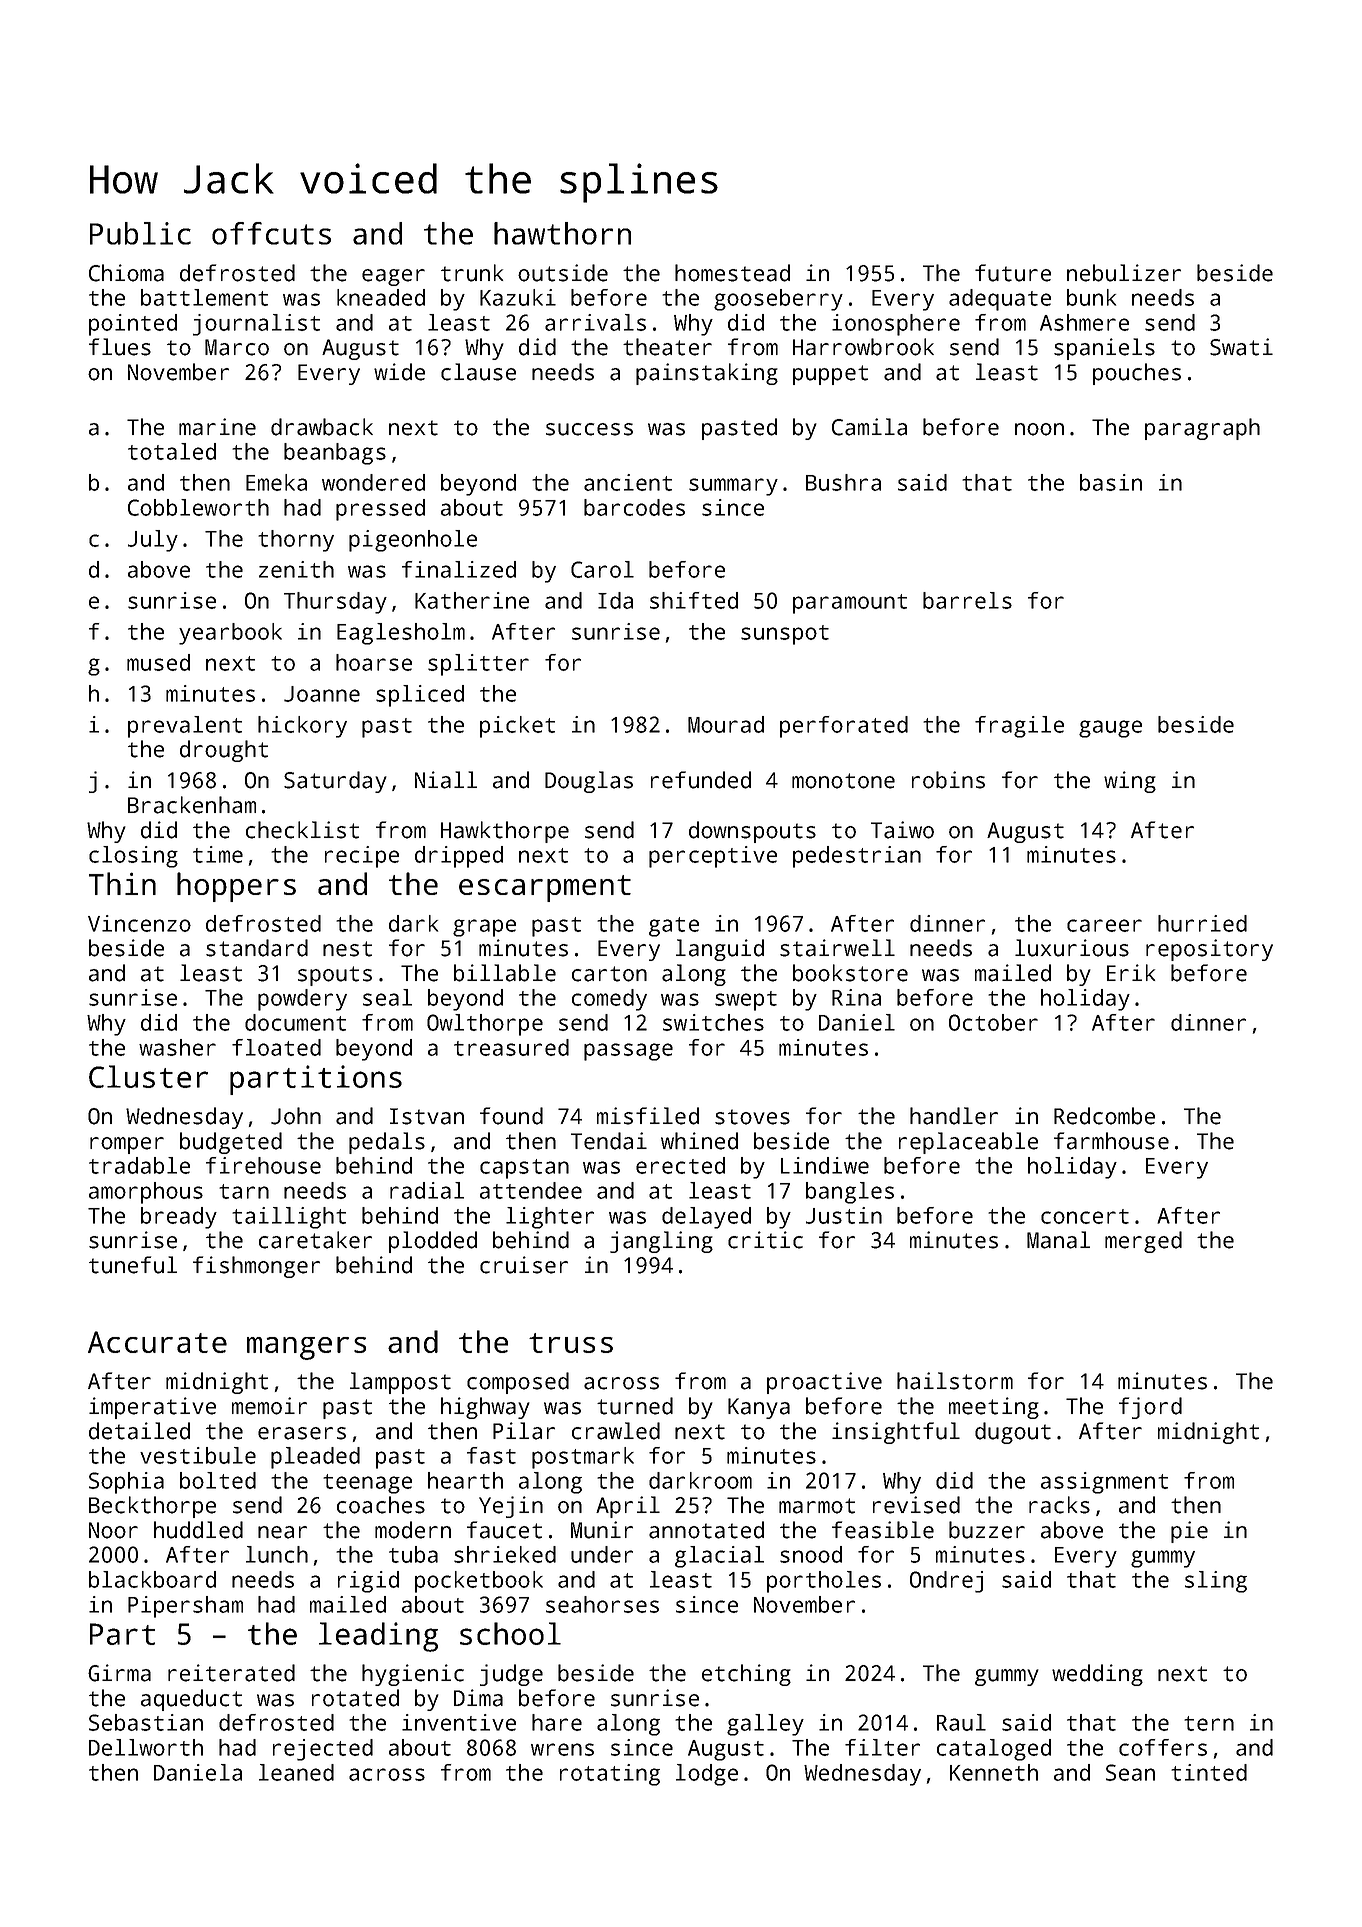 Image resolution: width=1362 pixels, height=1927 pixels. Describe the element at coordinates (869, 427) in the document. I see `Camila` at that location.
